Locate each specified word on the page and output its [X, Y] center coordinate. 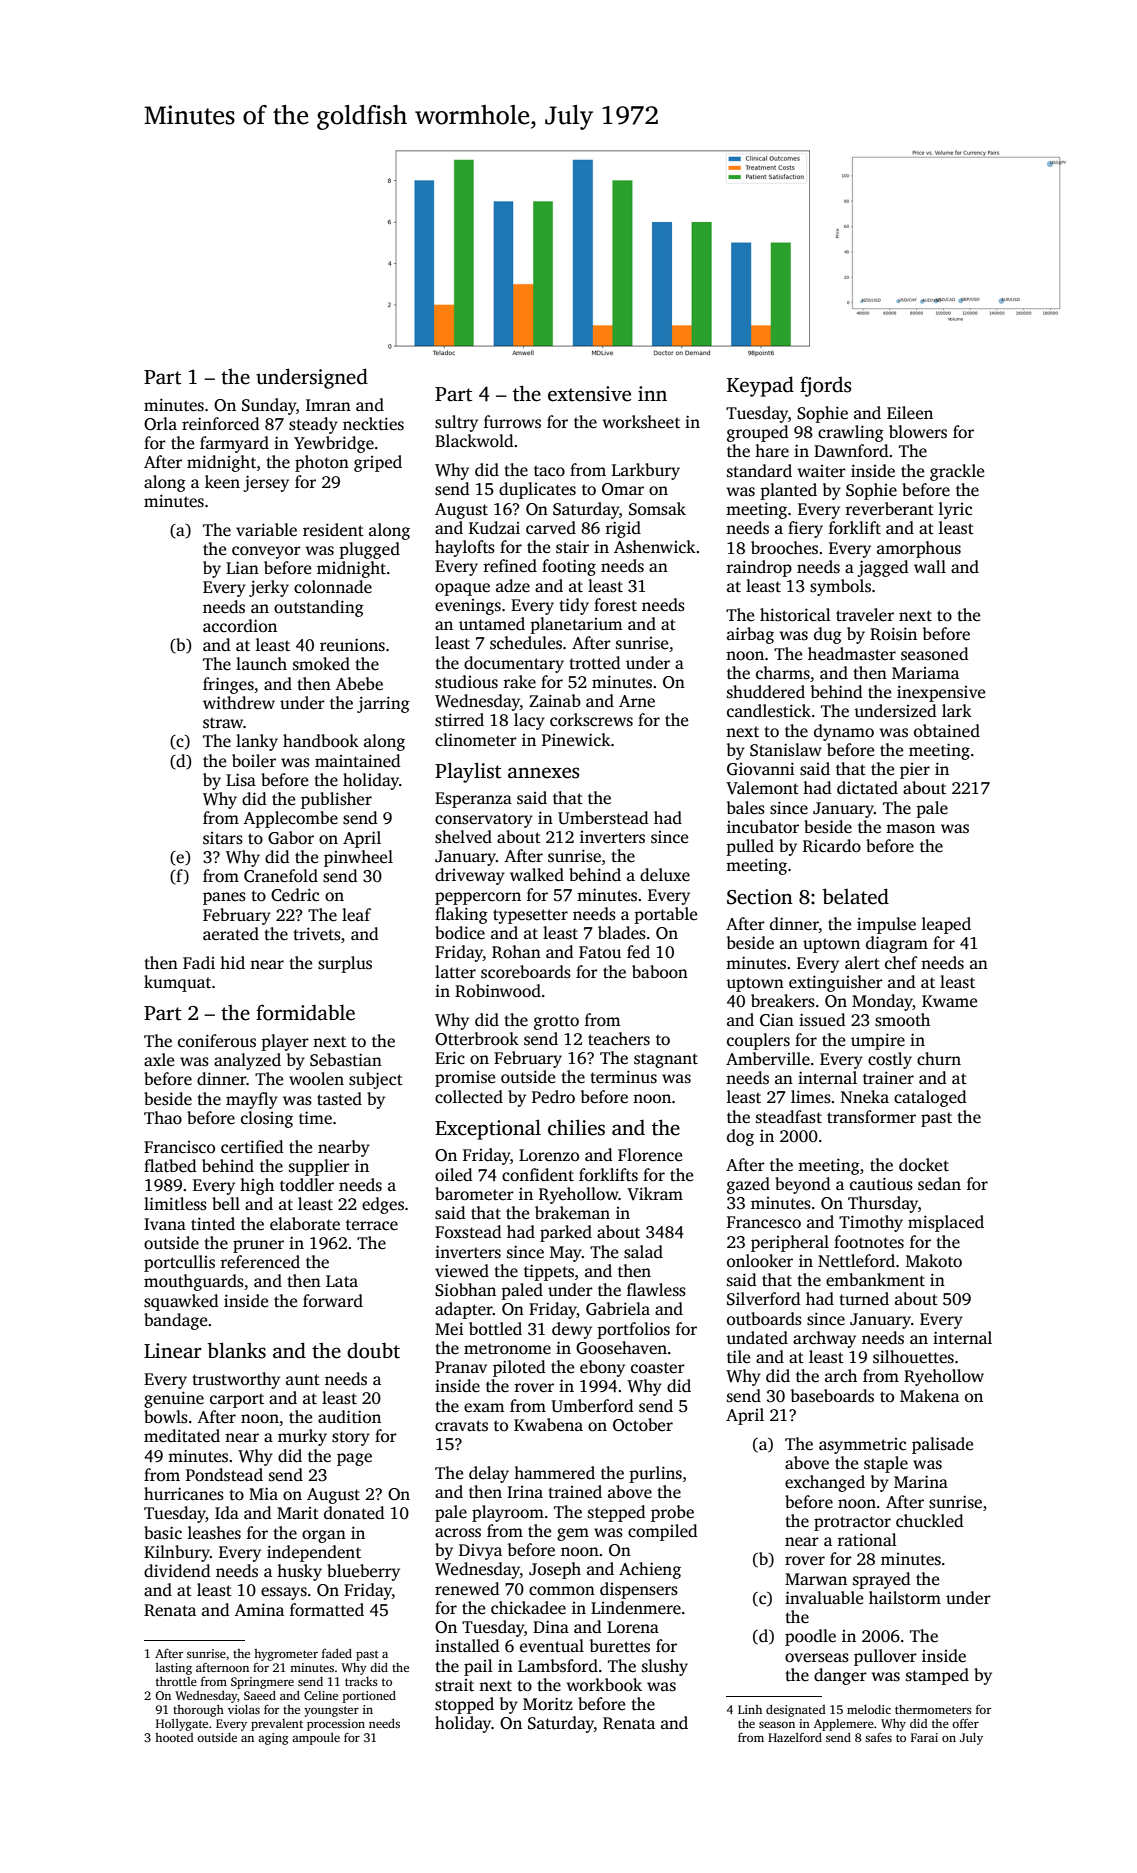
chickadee [528, 1608]
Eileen [910, 413]
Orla [160, 424]
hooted [174, 1737]
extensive [589, 394]
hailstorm [905, 1598]
